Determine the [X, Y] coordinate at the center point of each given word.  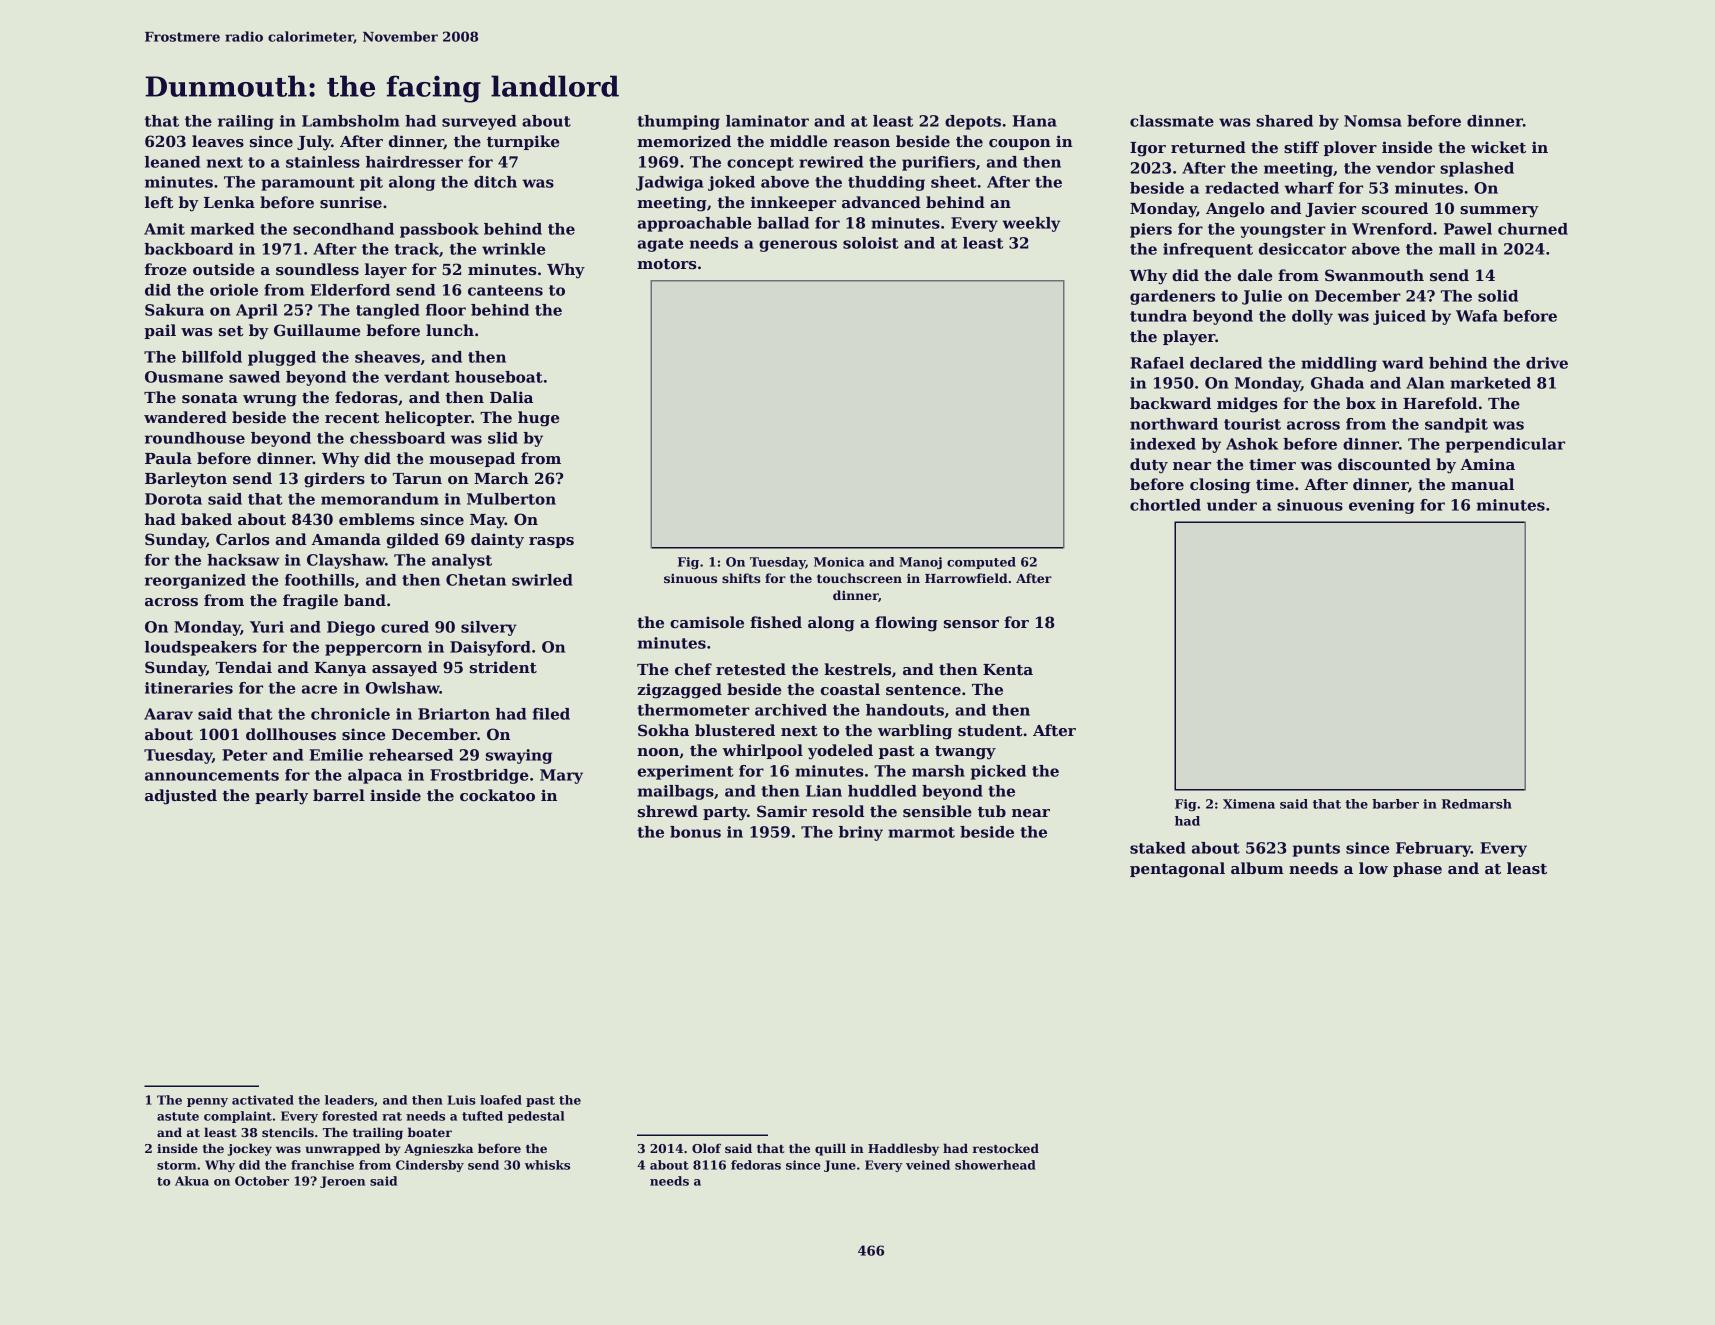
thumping [678, 122]
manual [1482, 484]
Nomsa [1373, 121]
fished [776, 622]
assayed [405, 669]
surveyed [479, 122]
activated [263, 1100]
